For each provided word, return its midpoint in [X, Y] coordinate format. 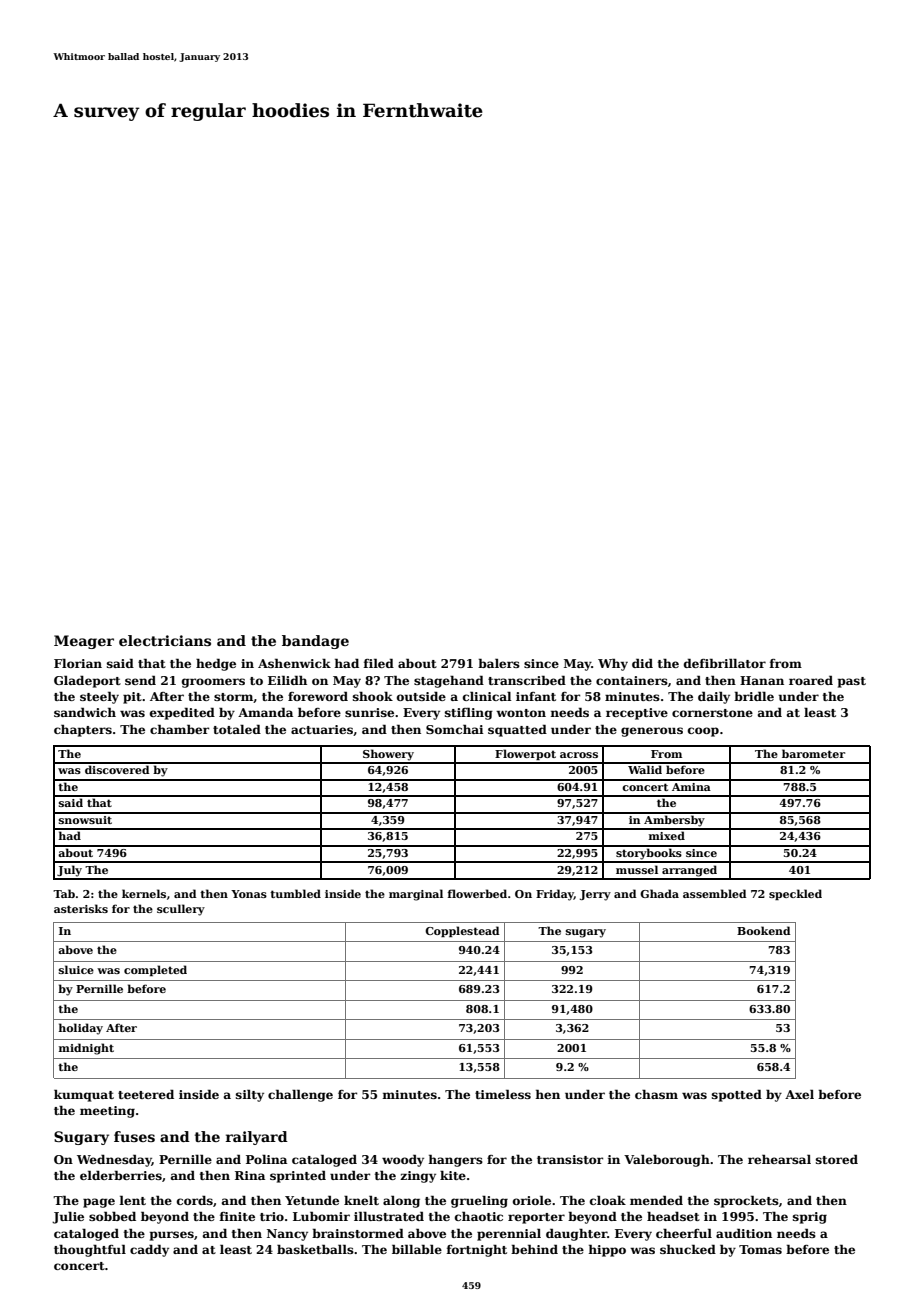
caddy [149, 1250]
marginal [416, 895]
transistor [570, 1159]
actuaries [322, 729]
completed [155, 970]
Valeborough [667, 1160]
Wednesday [114, 1160]
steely [99, 697]
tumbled [295, 893]
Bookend [764, 930]
